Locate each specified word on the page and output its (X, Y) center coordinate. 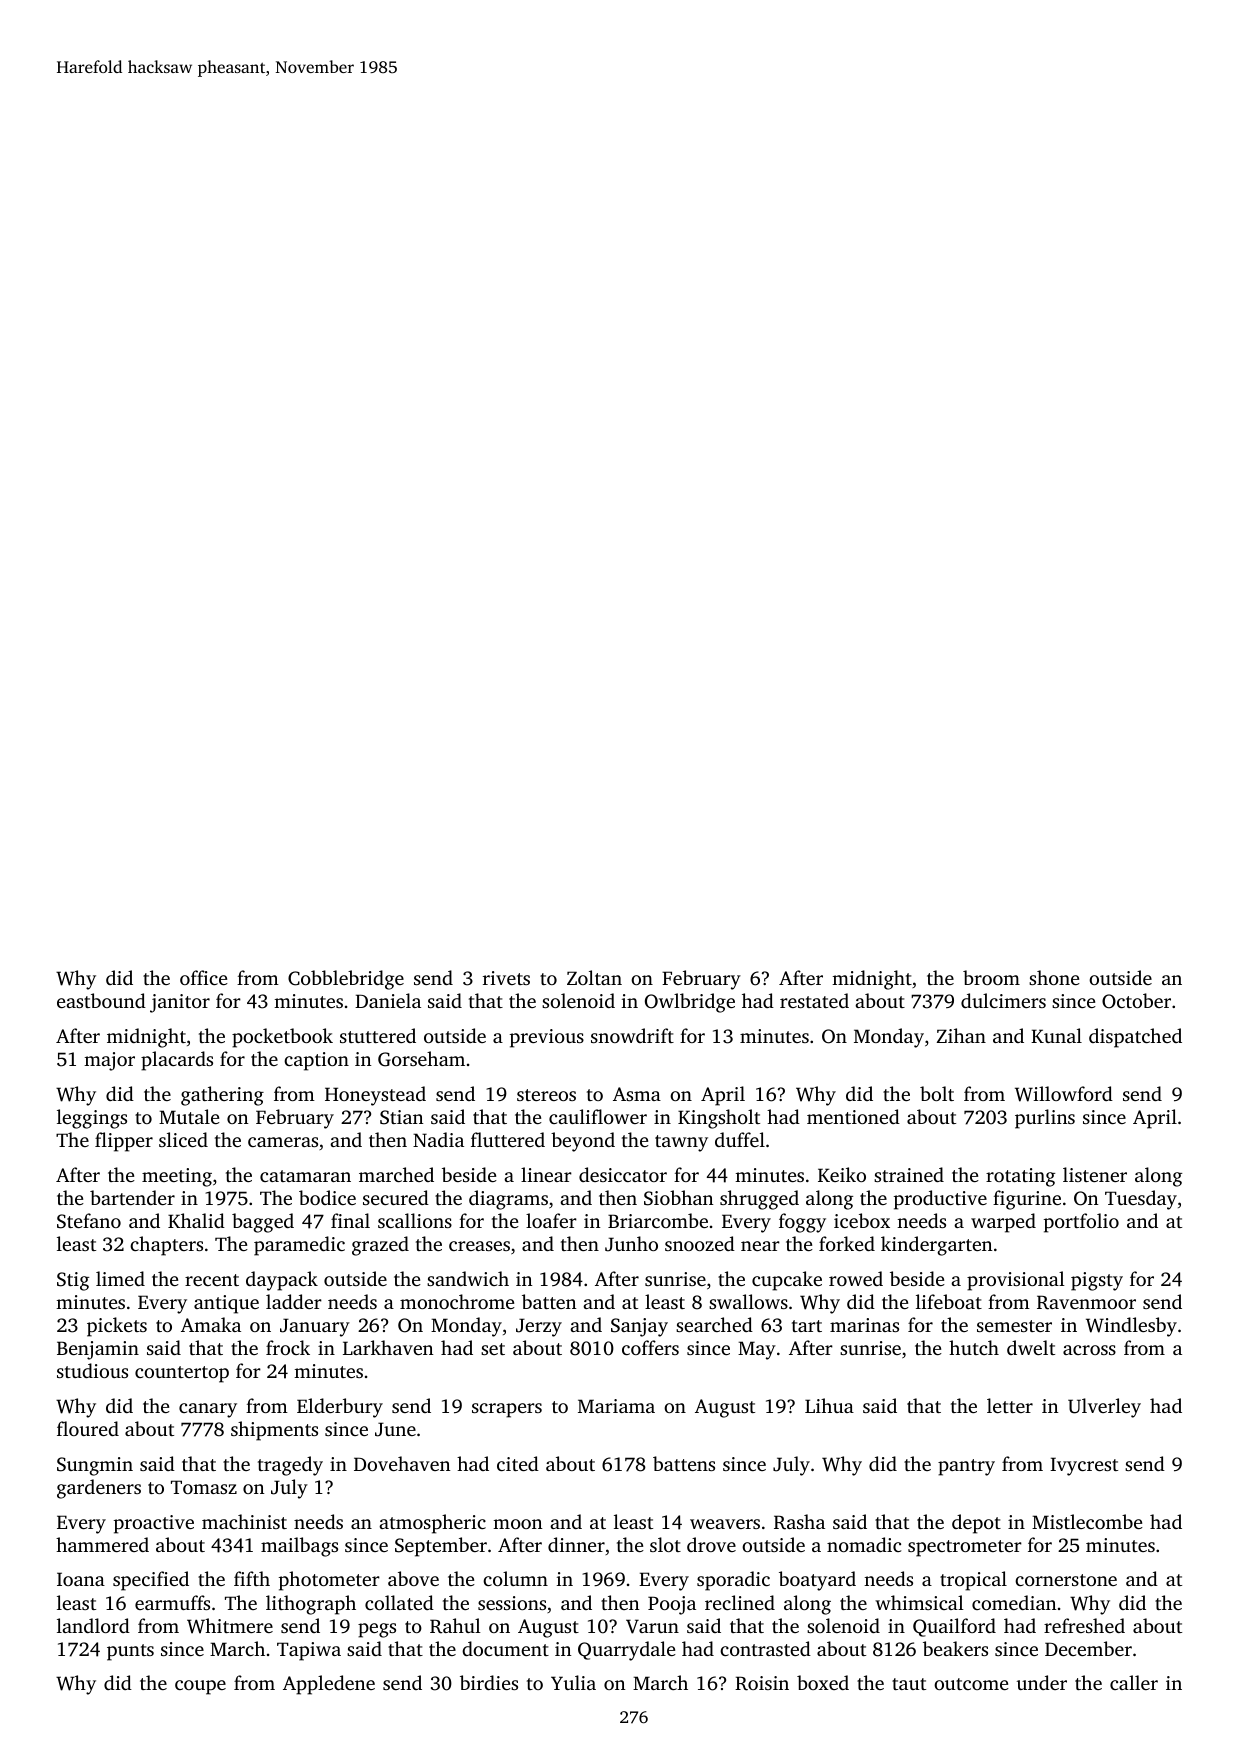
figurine (1027, 1200)
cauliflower (598, 1116)
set (493, 1349)
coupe (200, 1687)
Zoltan (594, 977)
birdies (489, 1682)
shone (1054, 977)
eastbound (101, 1000)
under (1042, 1682)
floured (88, 1428)
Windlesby (1131, 1327)
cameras (283, 1142)
